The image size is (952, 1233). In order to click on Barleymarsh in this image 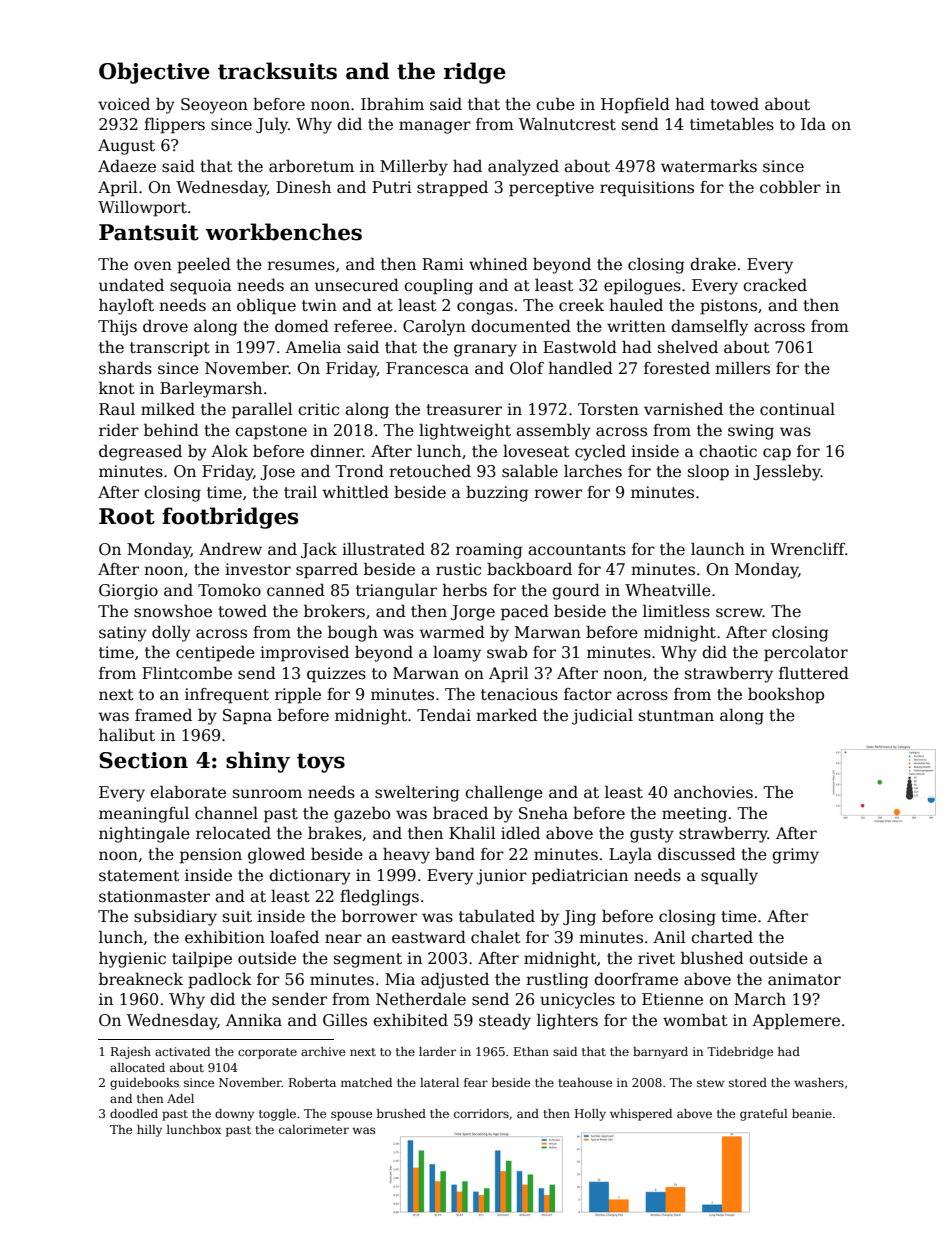, I will do `click(211, 389)`.
